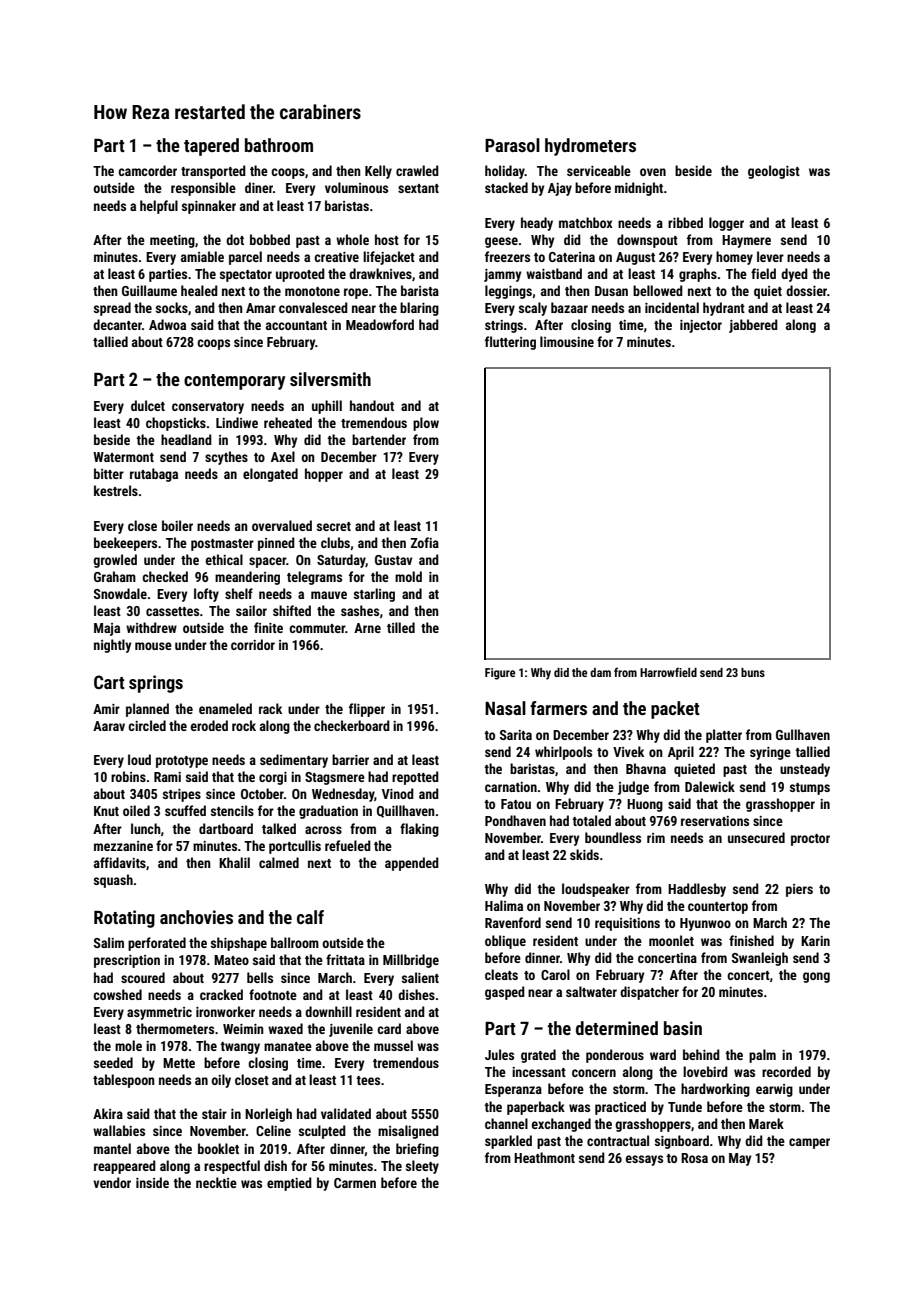 The width and height of the screenshot is (924, 1314). I want to click on amiable, so click(202, 256).
